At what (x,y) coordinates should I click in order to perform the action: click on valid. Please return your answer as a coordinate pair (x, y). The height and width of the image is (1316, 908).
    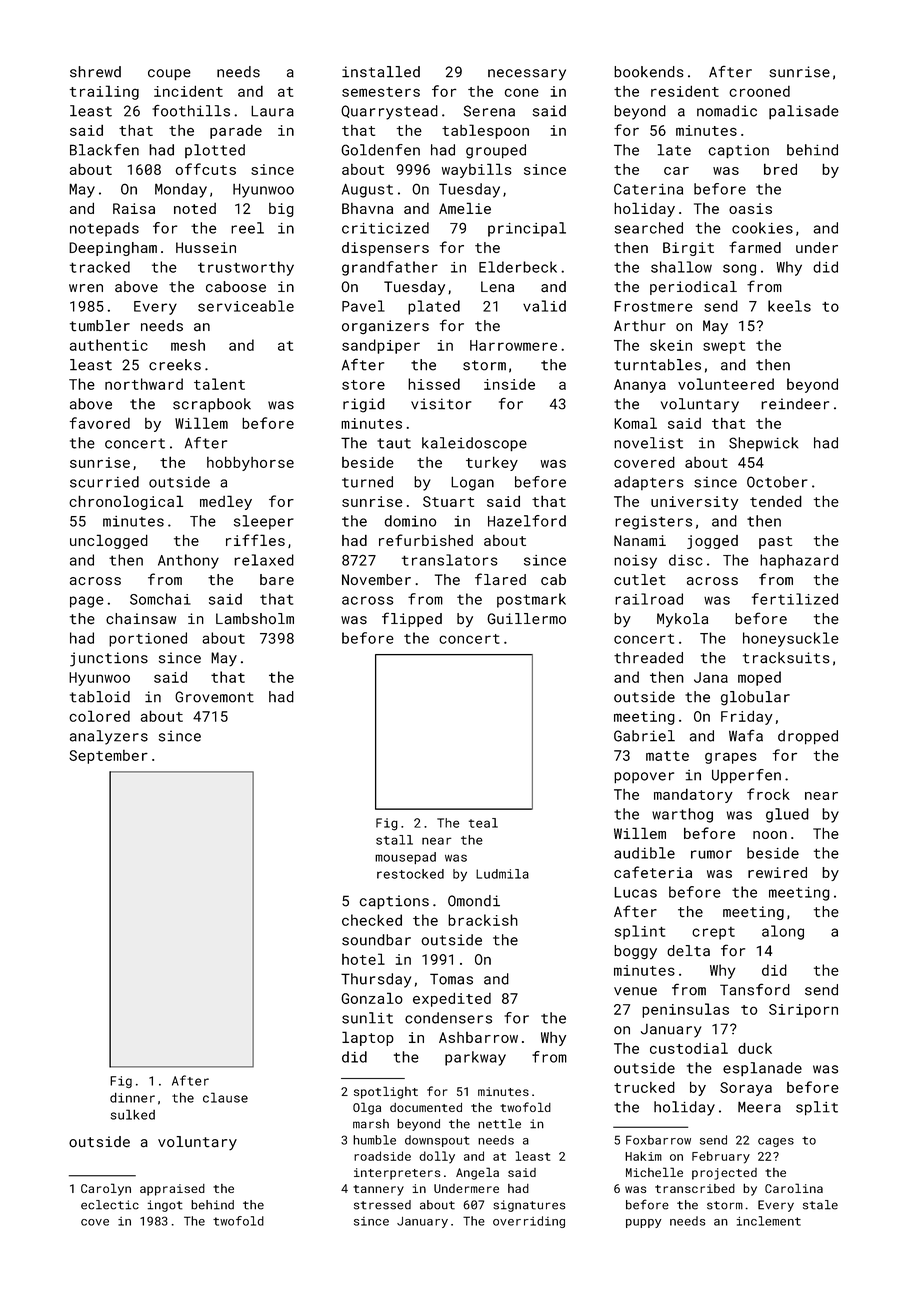
    Looking at the image, I should click on (544, 306).
